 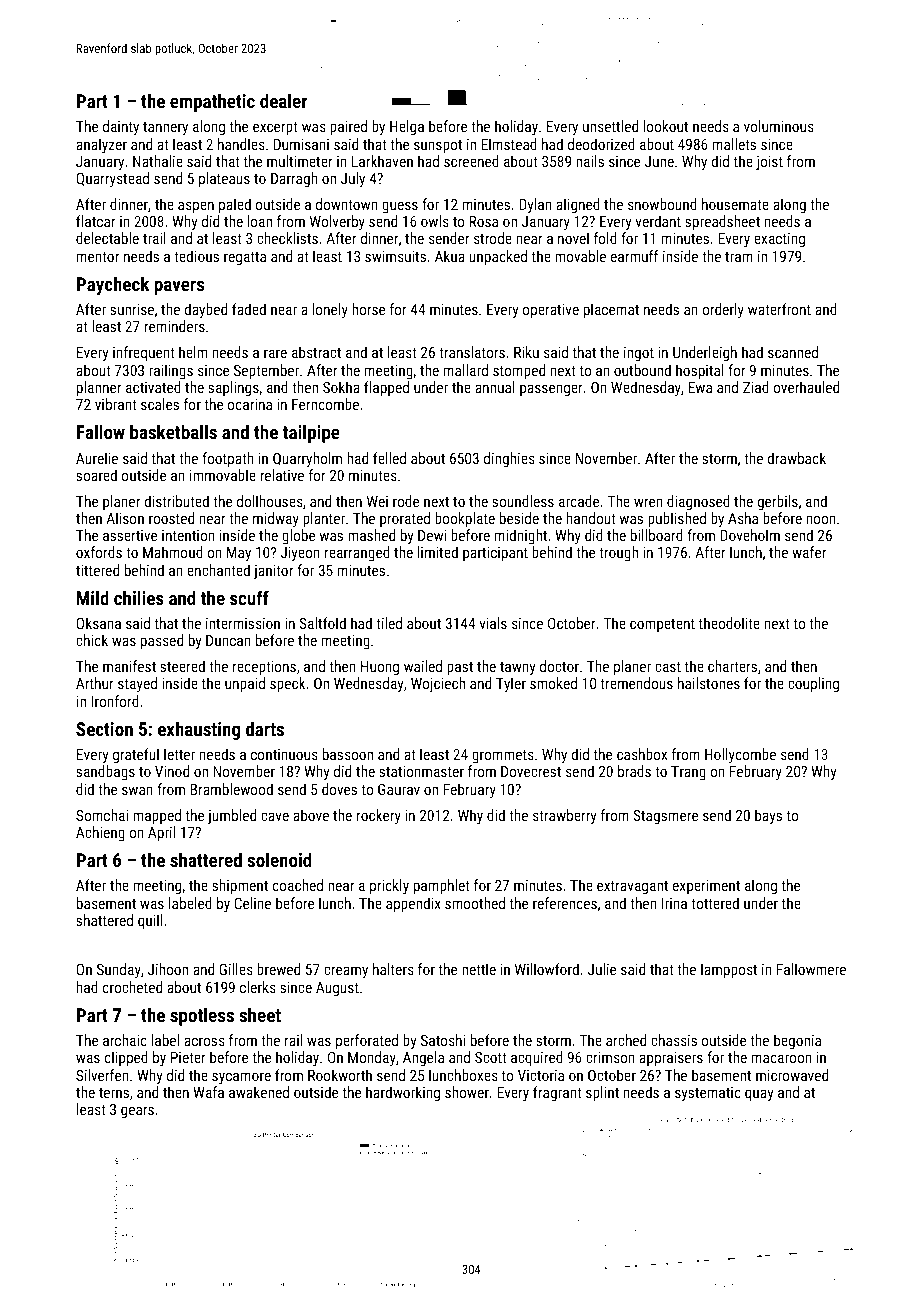 What do you see at coordinates (493, 623) in the screenshot?
I see `vials` at bounding box center [493, 623].
